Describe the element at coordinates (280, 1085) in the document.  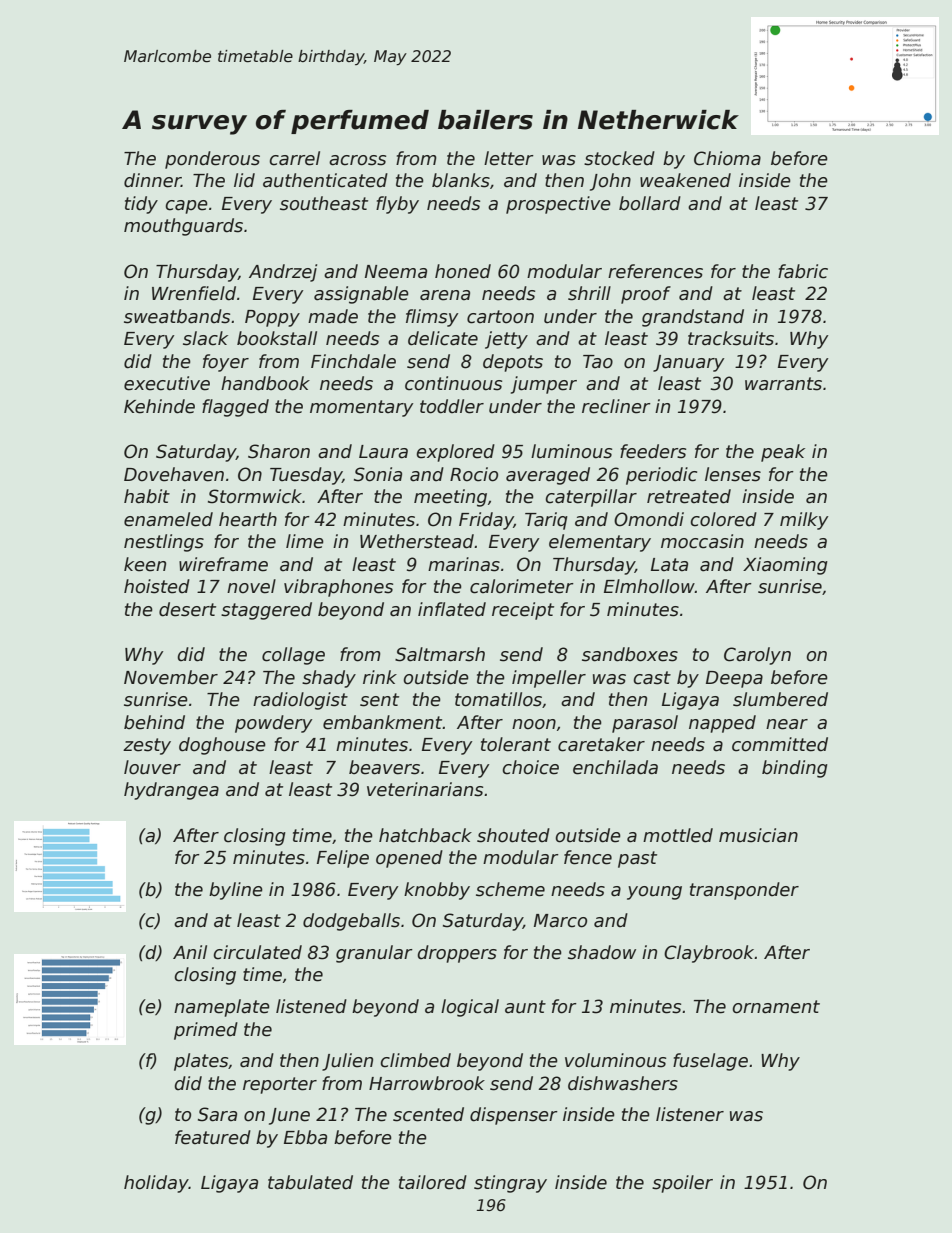
I see `reporter` at that location.
